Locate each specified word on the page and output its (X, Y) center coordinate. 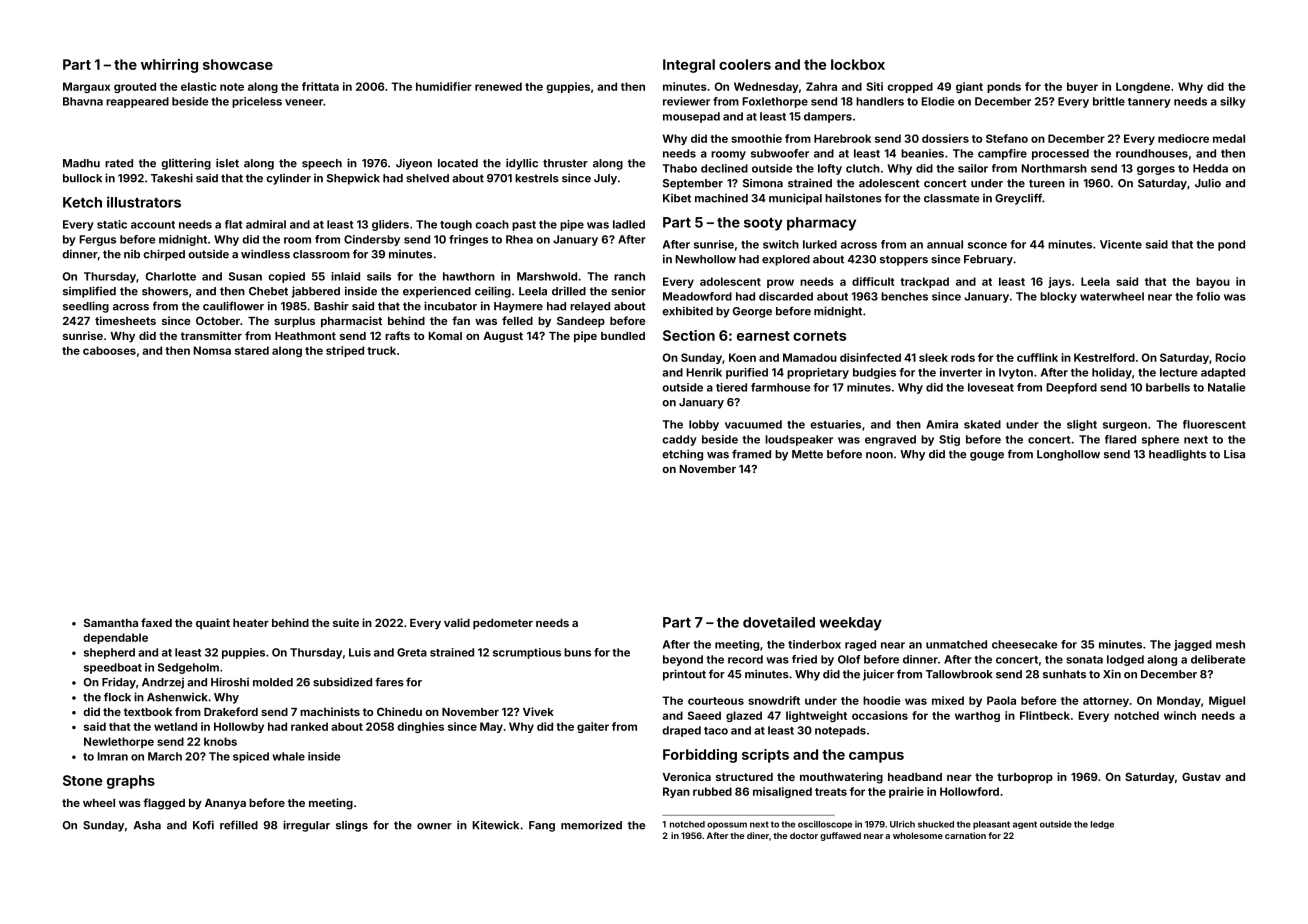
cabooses (109, 350)
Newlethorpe (119, 742)
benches (904, 296)
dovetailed (779, 622)
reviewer (686, 101)
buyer (1082, 87)
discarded (786, 296)
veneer (304, 102)
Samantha (111, 622)
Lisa (1234, 454)
